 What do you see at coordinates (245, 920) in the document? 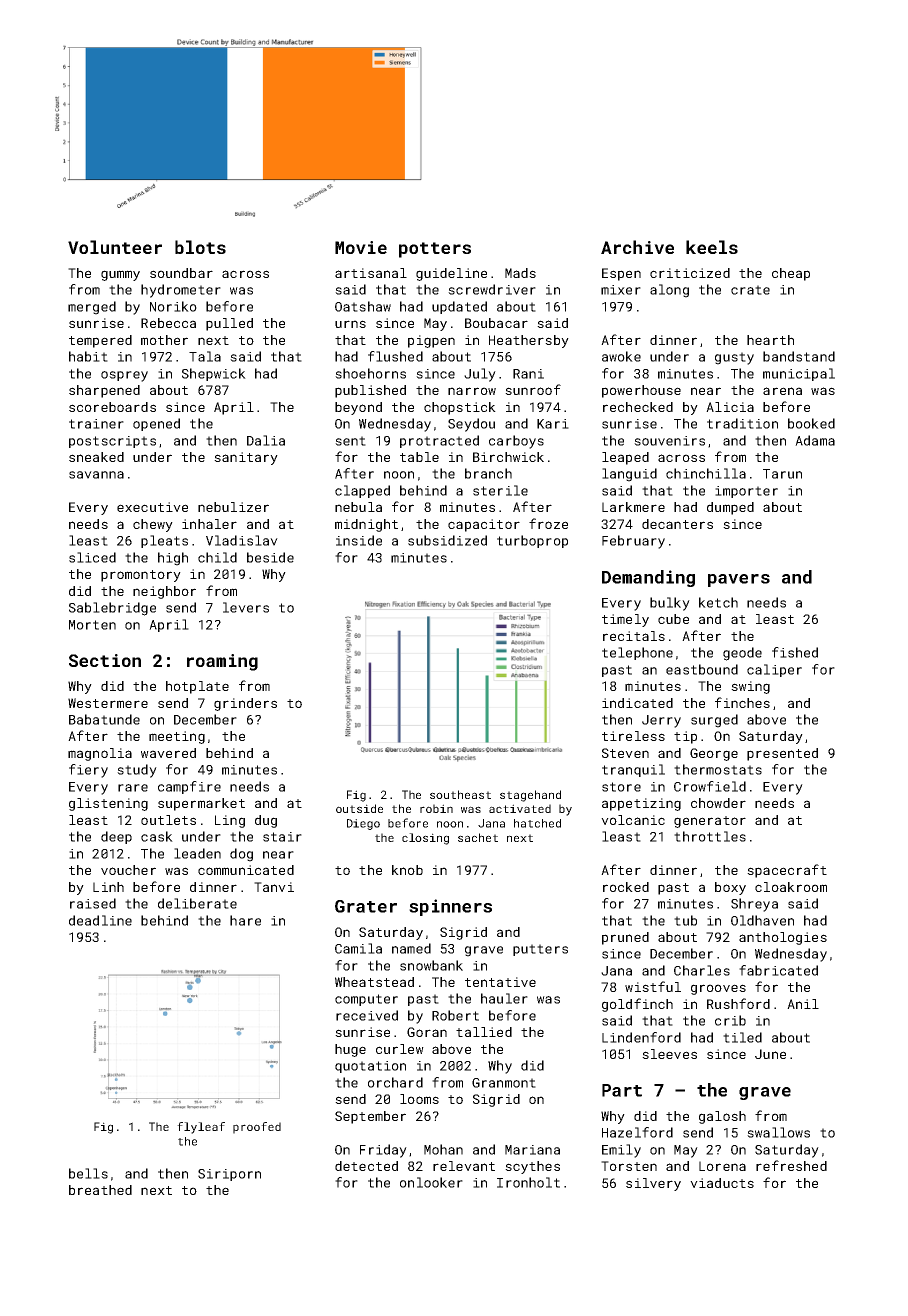
I see `hare` at bounding box center [245, 920].
